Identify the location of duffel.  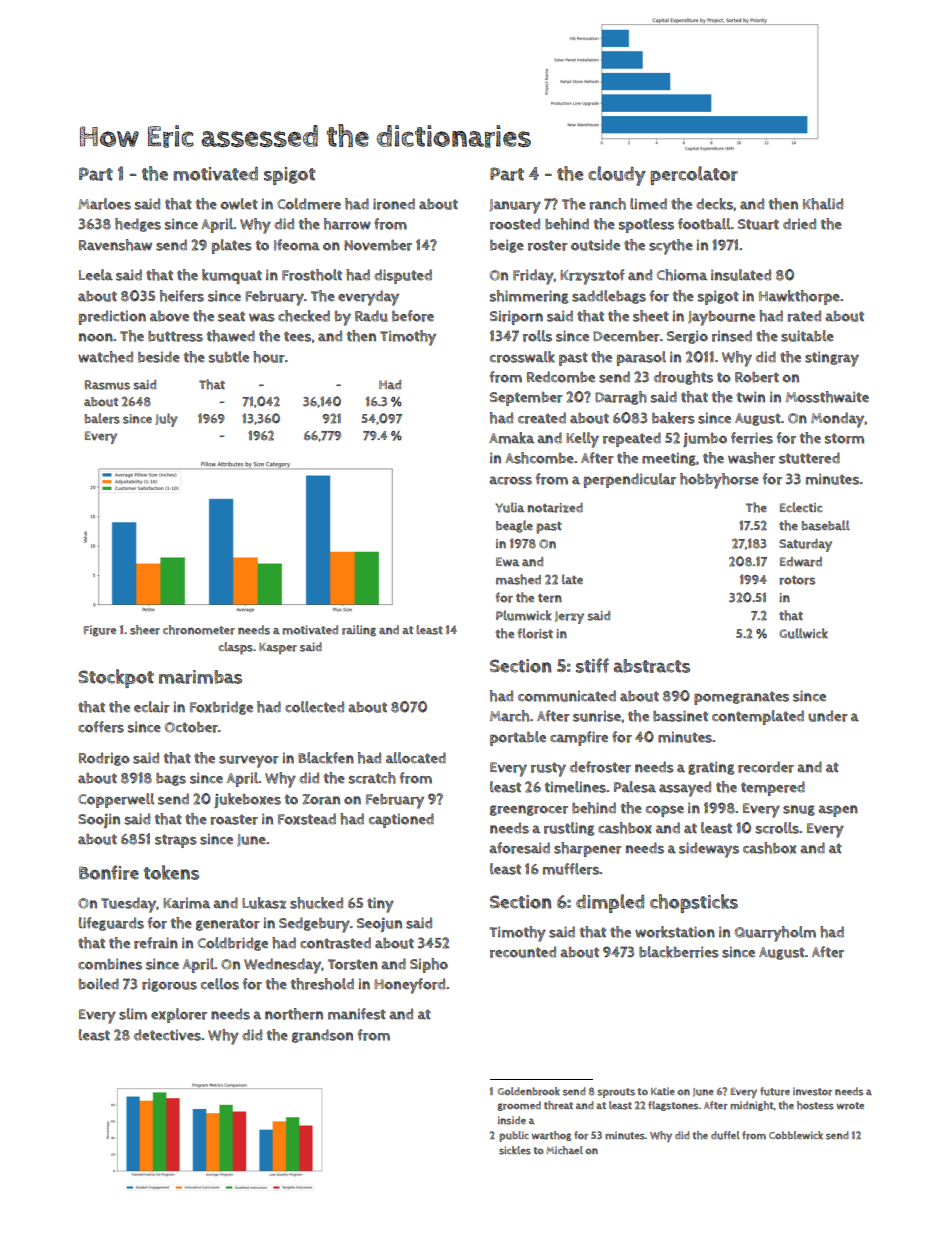
(725, 1135).
